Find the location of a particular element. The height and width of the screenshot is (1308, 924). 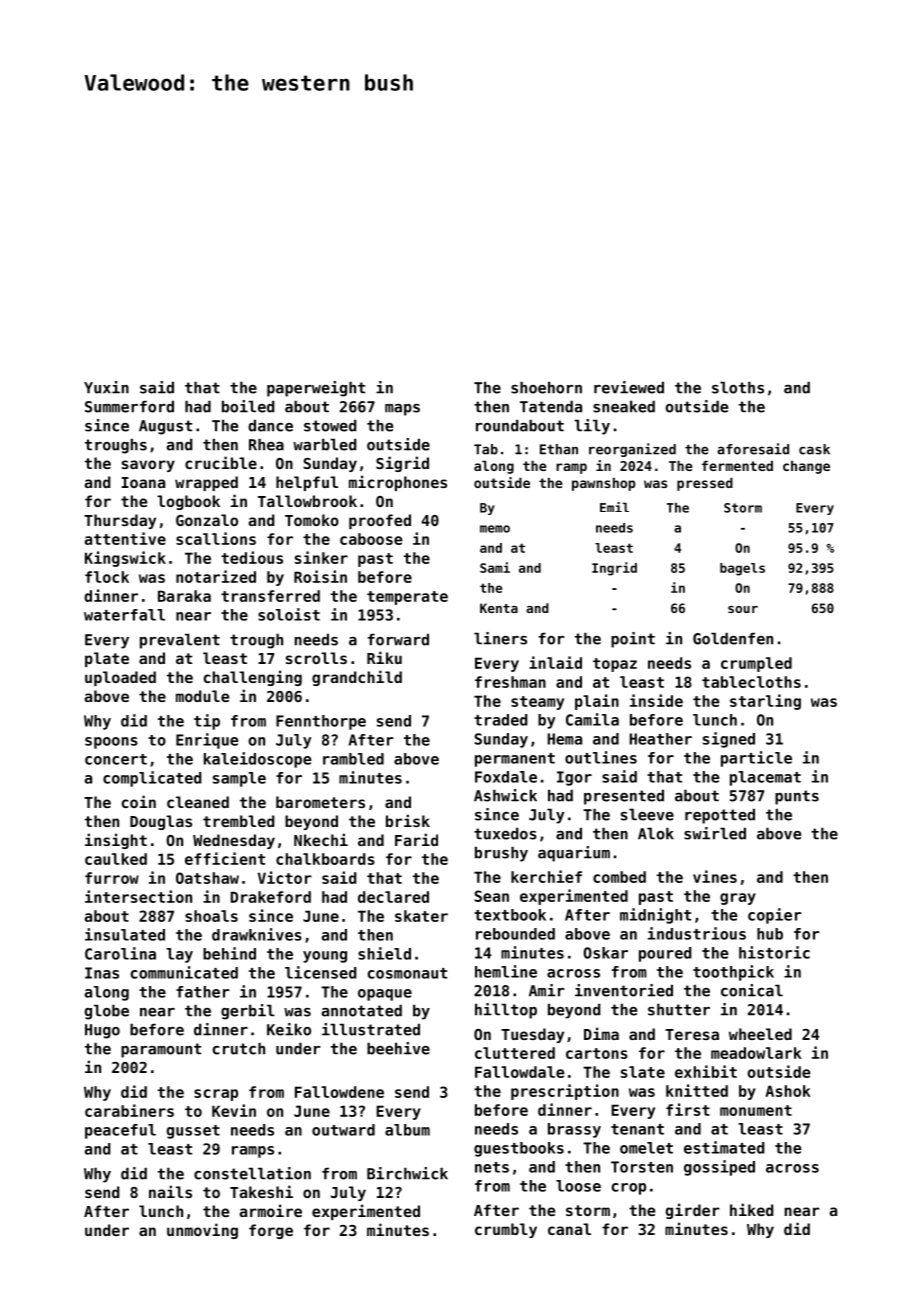

guestbooks is located at coordinates (519, 1149).
